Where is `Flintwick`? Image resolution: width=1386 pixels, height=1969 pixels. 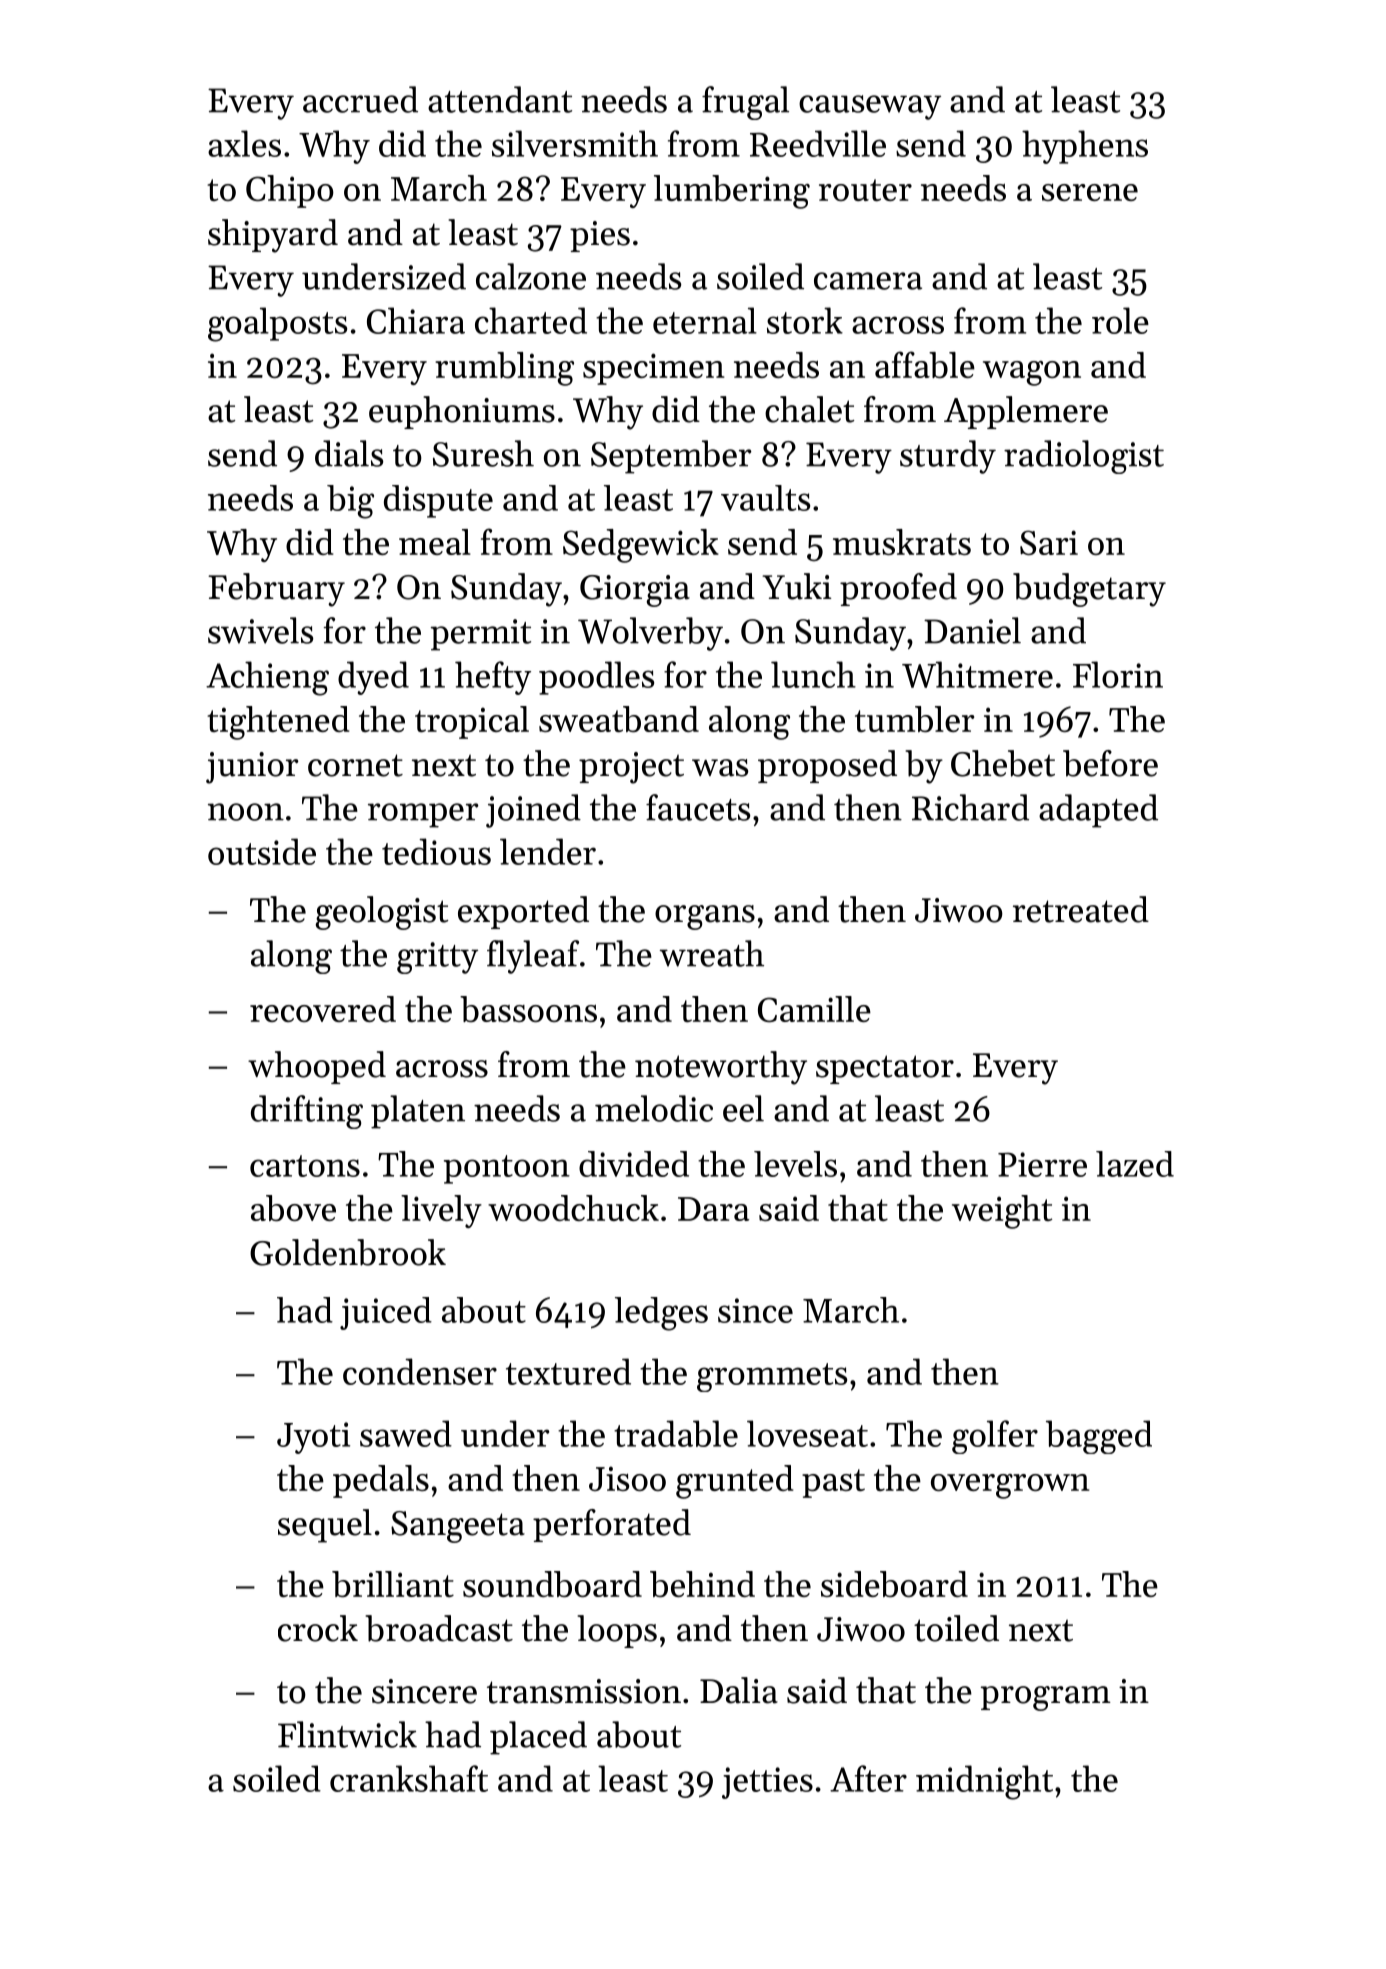
Flintwick is located at coordinates (347, 1734).
